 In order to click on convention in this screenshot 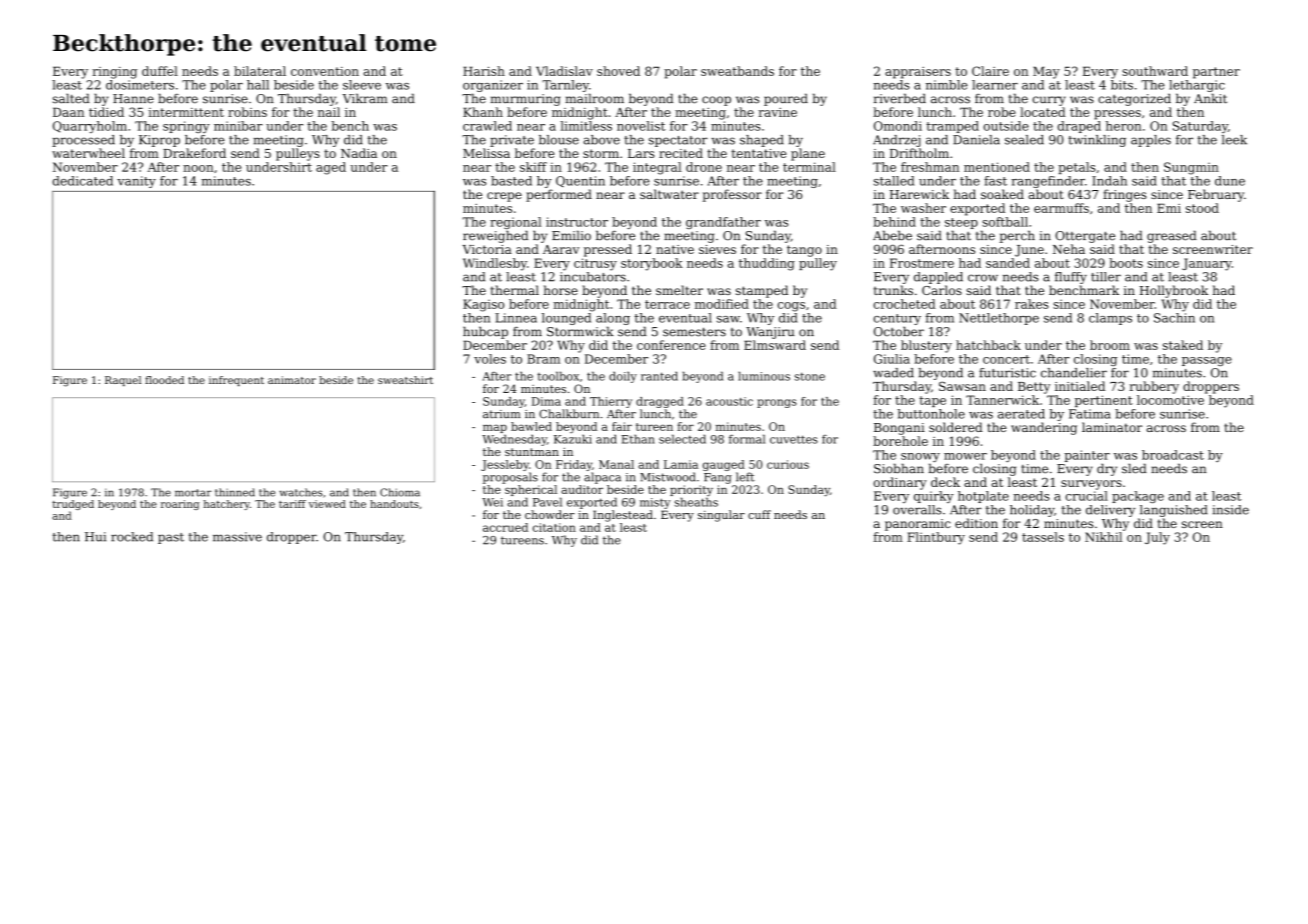, I will do `click(325, 71)`.
